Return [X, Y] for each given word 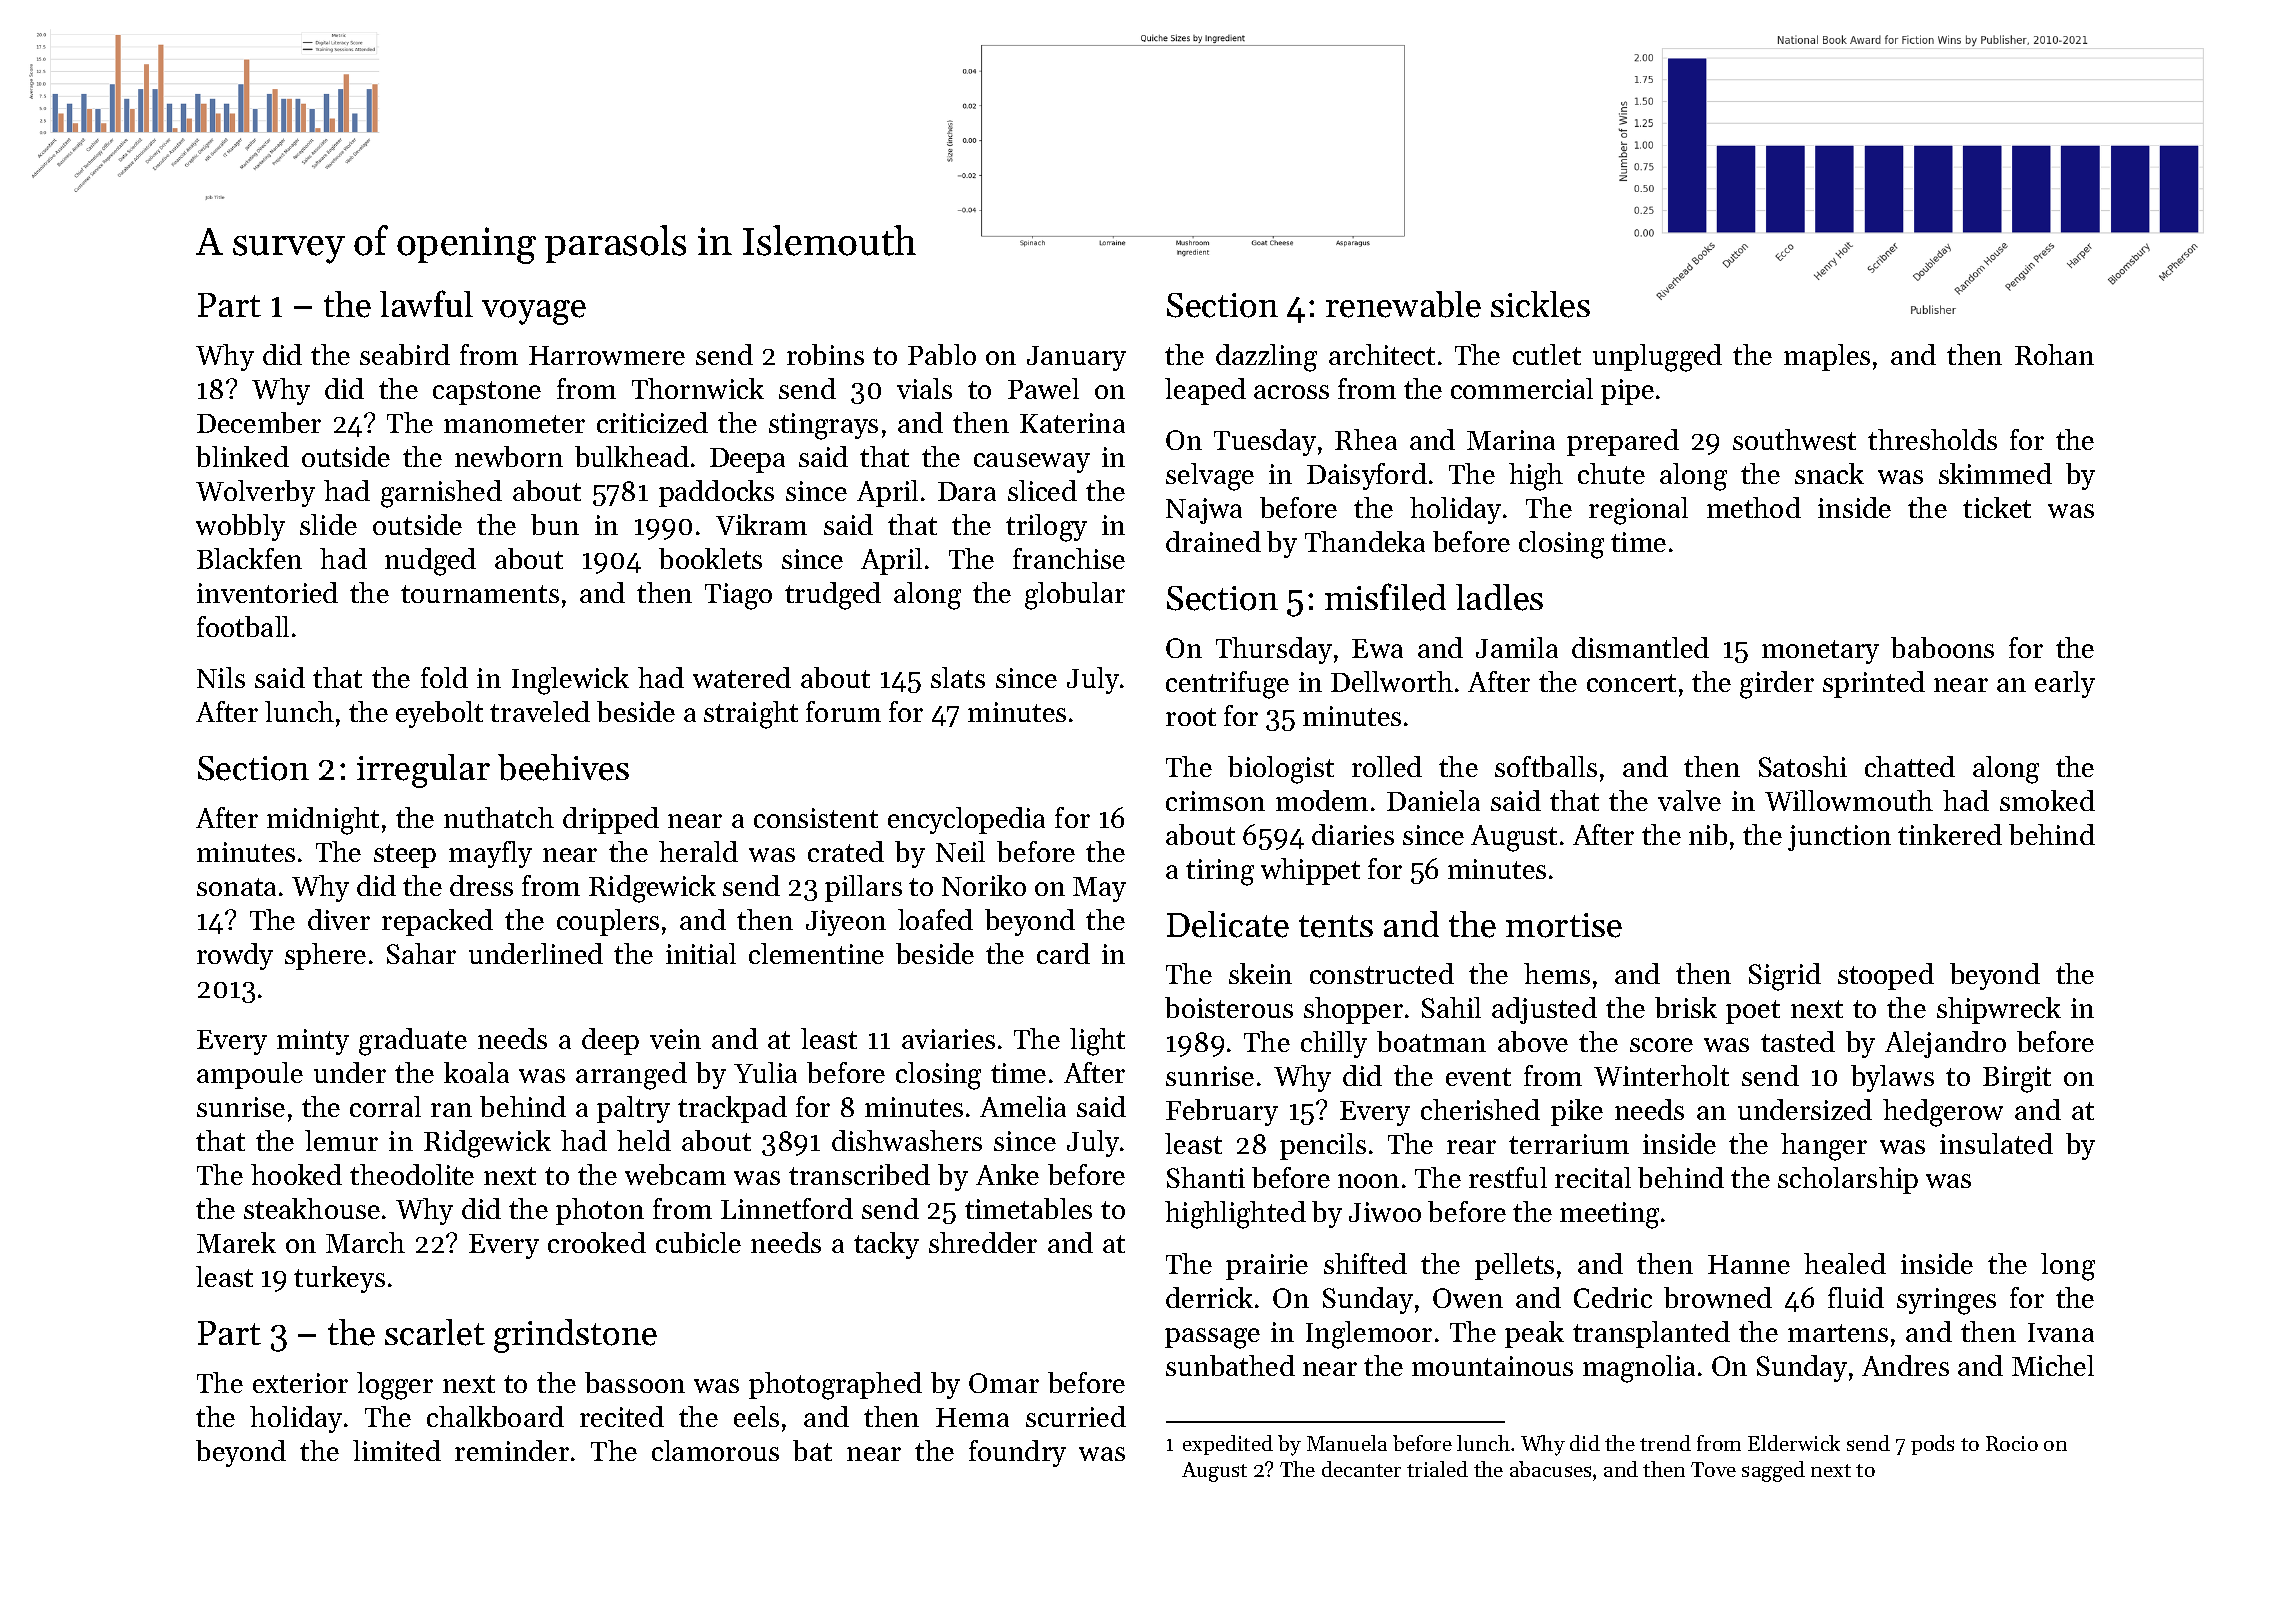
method [1754, 507]
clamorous [715, 1450]
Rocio [2012, 1443]
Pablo [942, 354]
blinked [242, 456]
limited [397, 1450]
